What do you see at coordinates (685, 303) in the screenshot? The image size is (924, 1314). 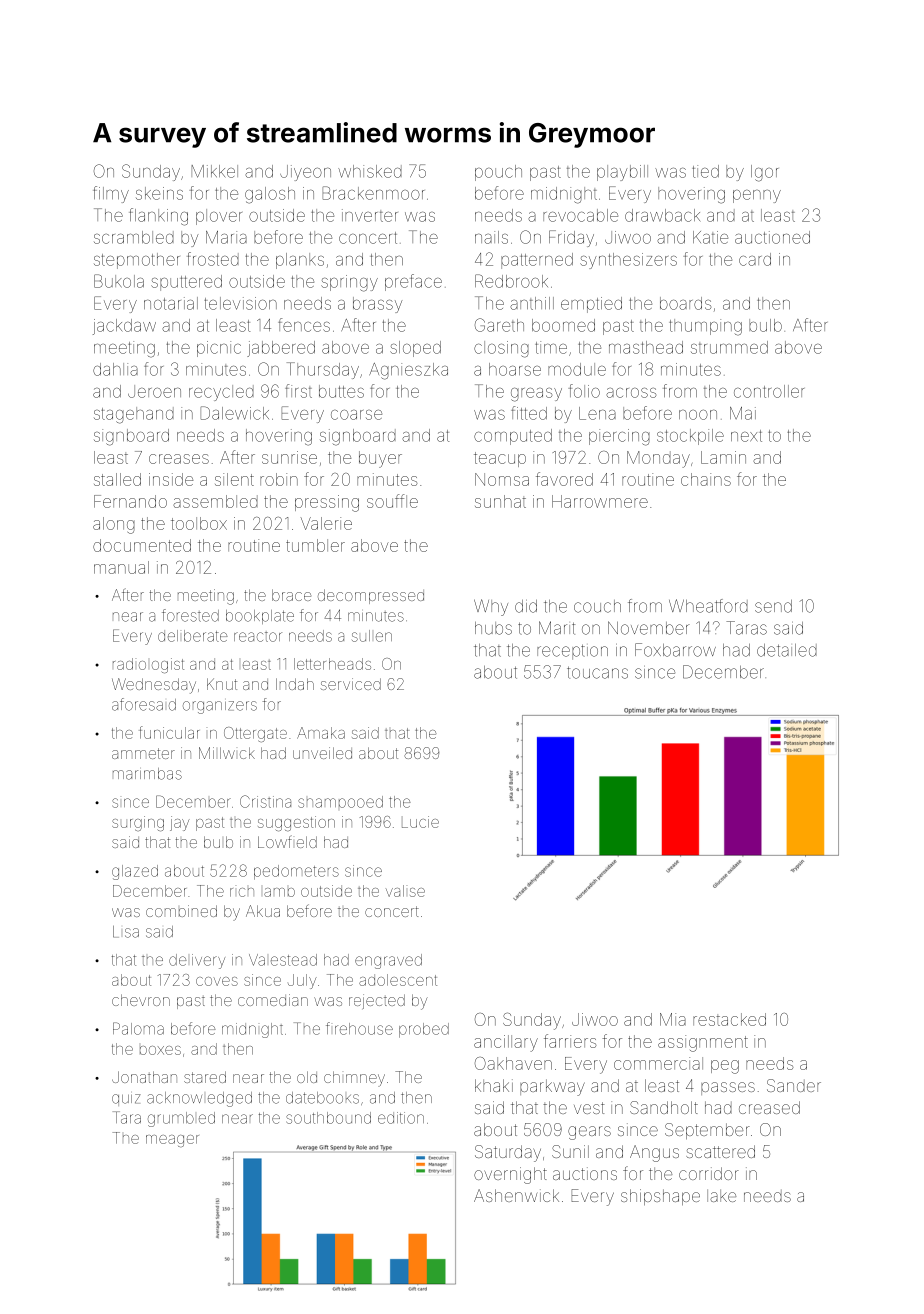 I see `boards` at bounding box center [685, 303].
